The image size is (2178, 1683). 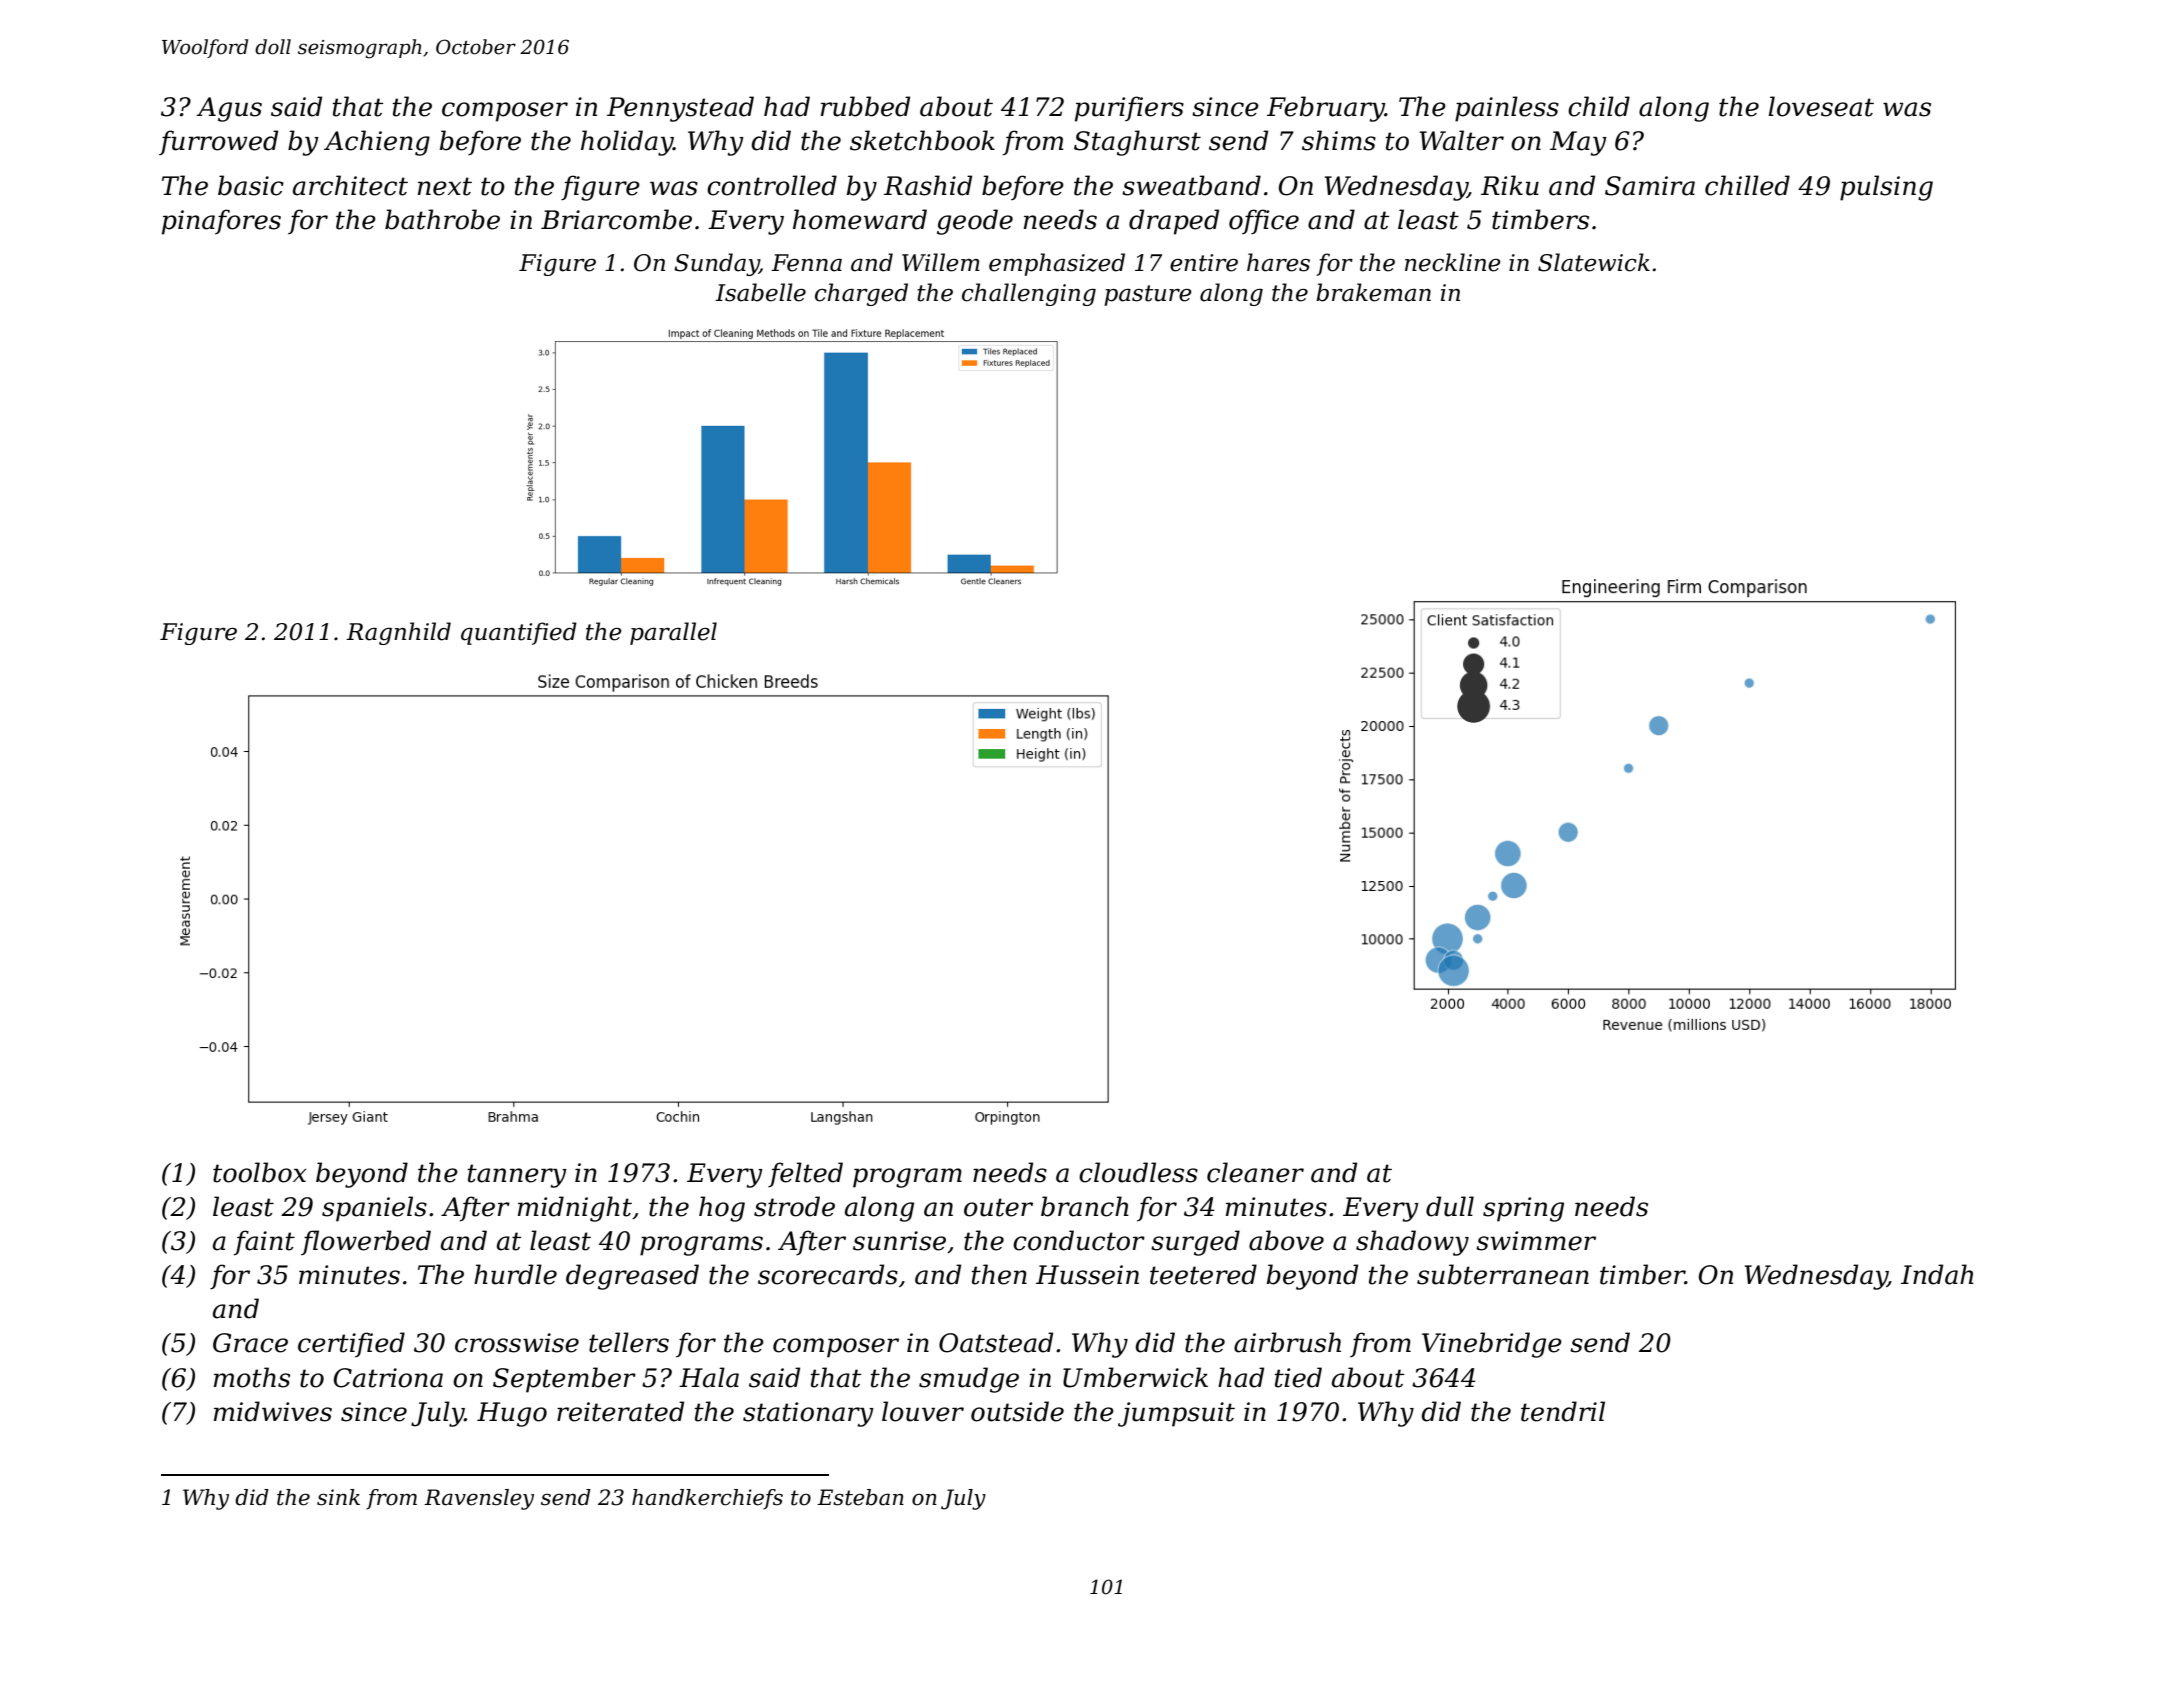 I want to click on Oatstead, so click(x=996, y=1342).
